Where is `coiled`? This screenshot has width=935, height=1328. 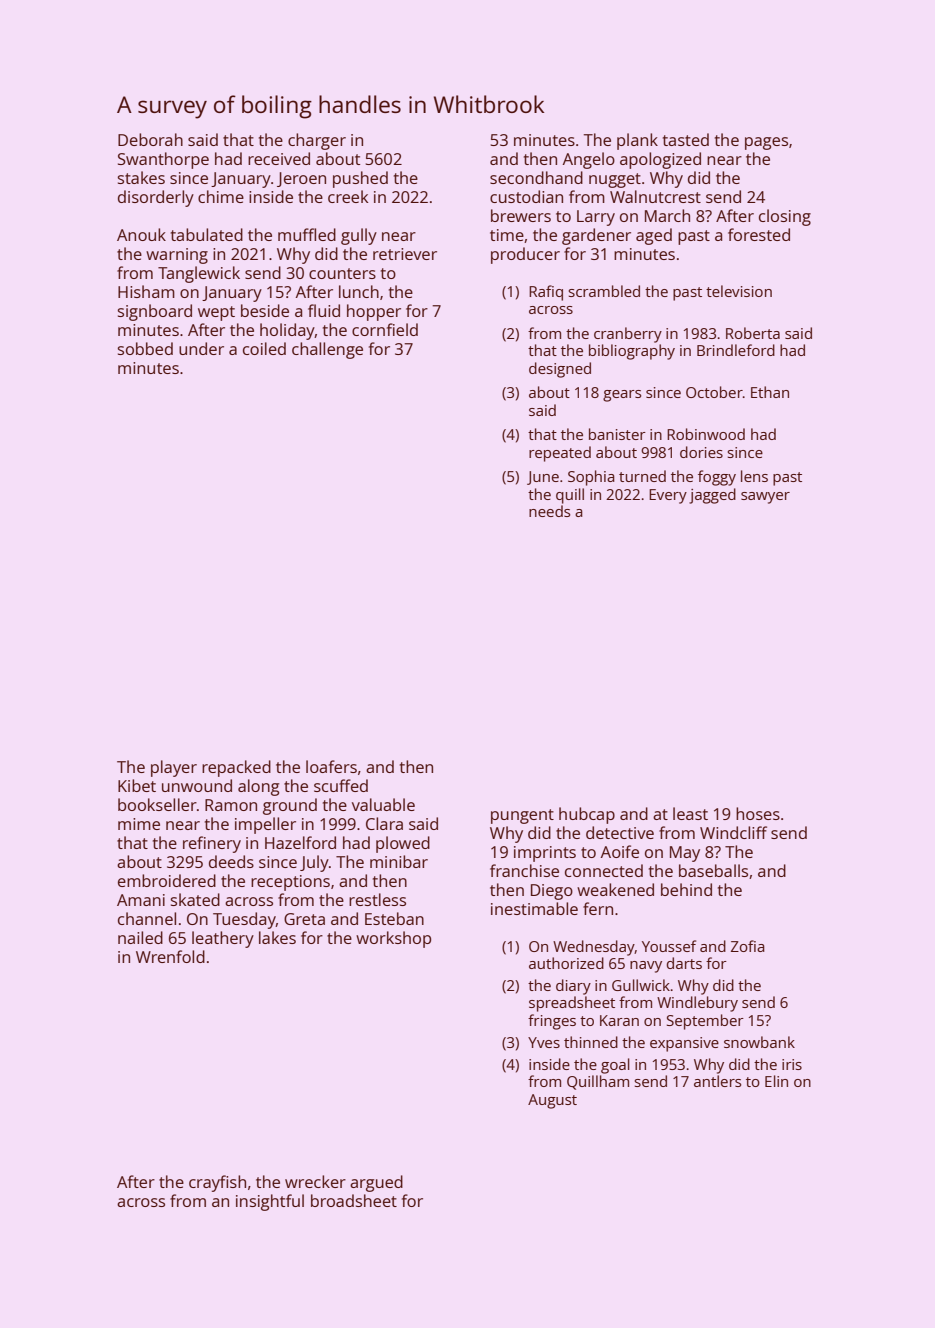
coiled is located at coordinates (264, 348).
